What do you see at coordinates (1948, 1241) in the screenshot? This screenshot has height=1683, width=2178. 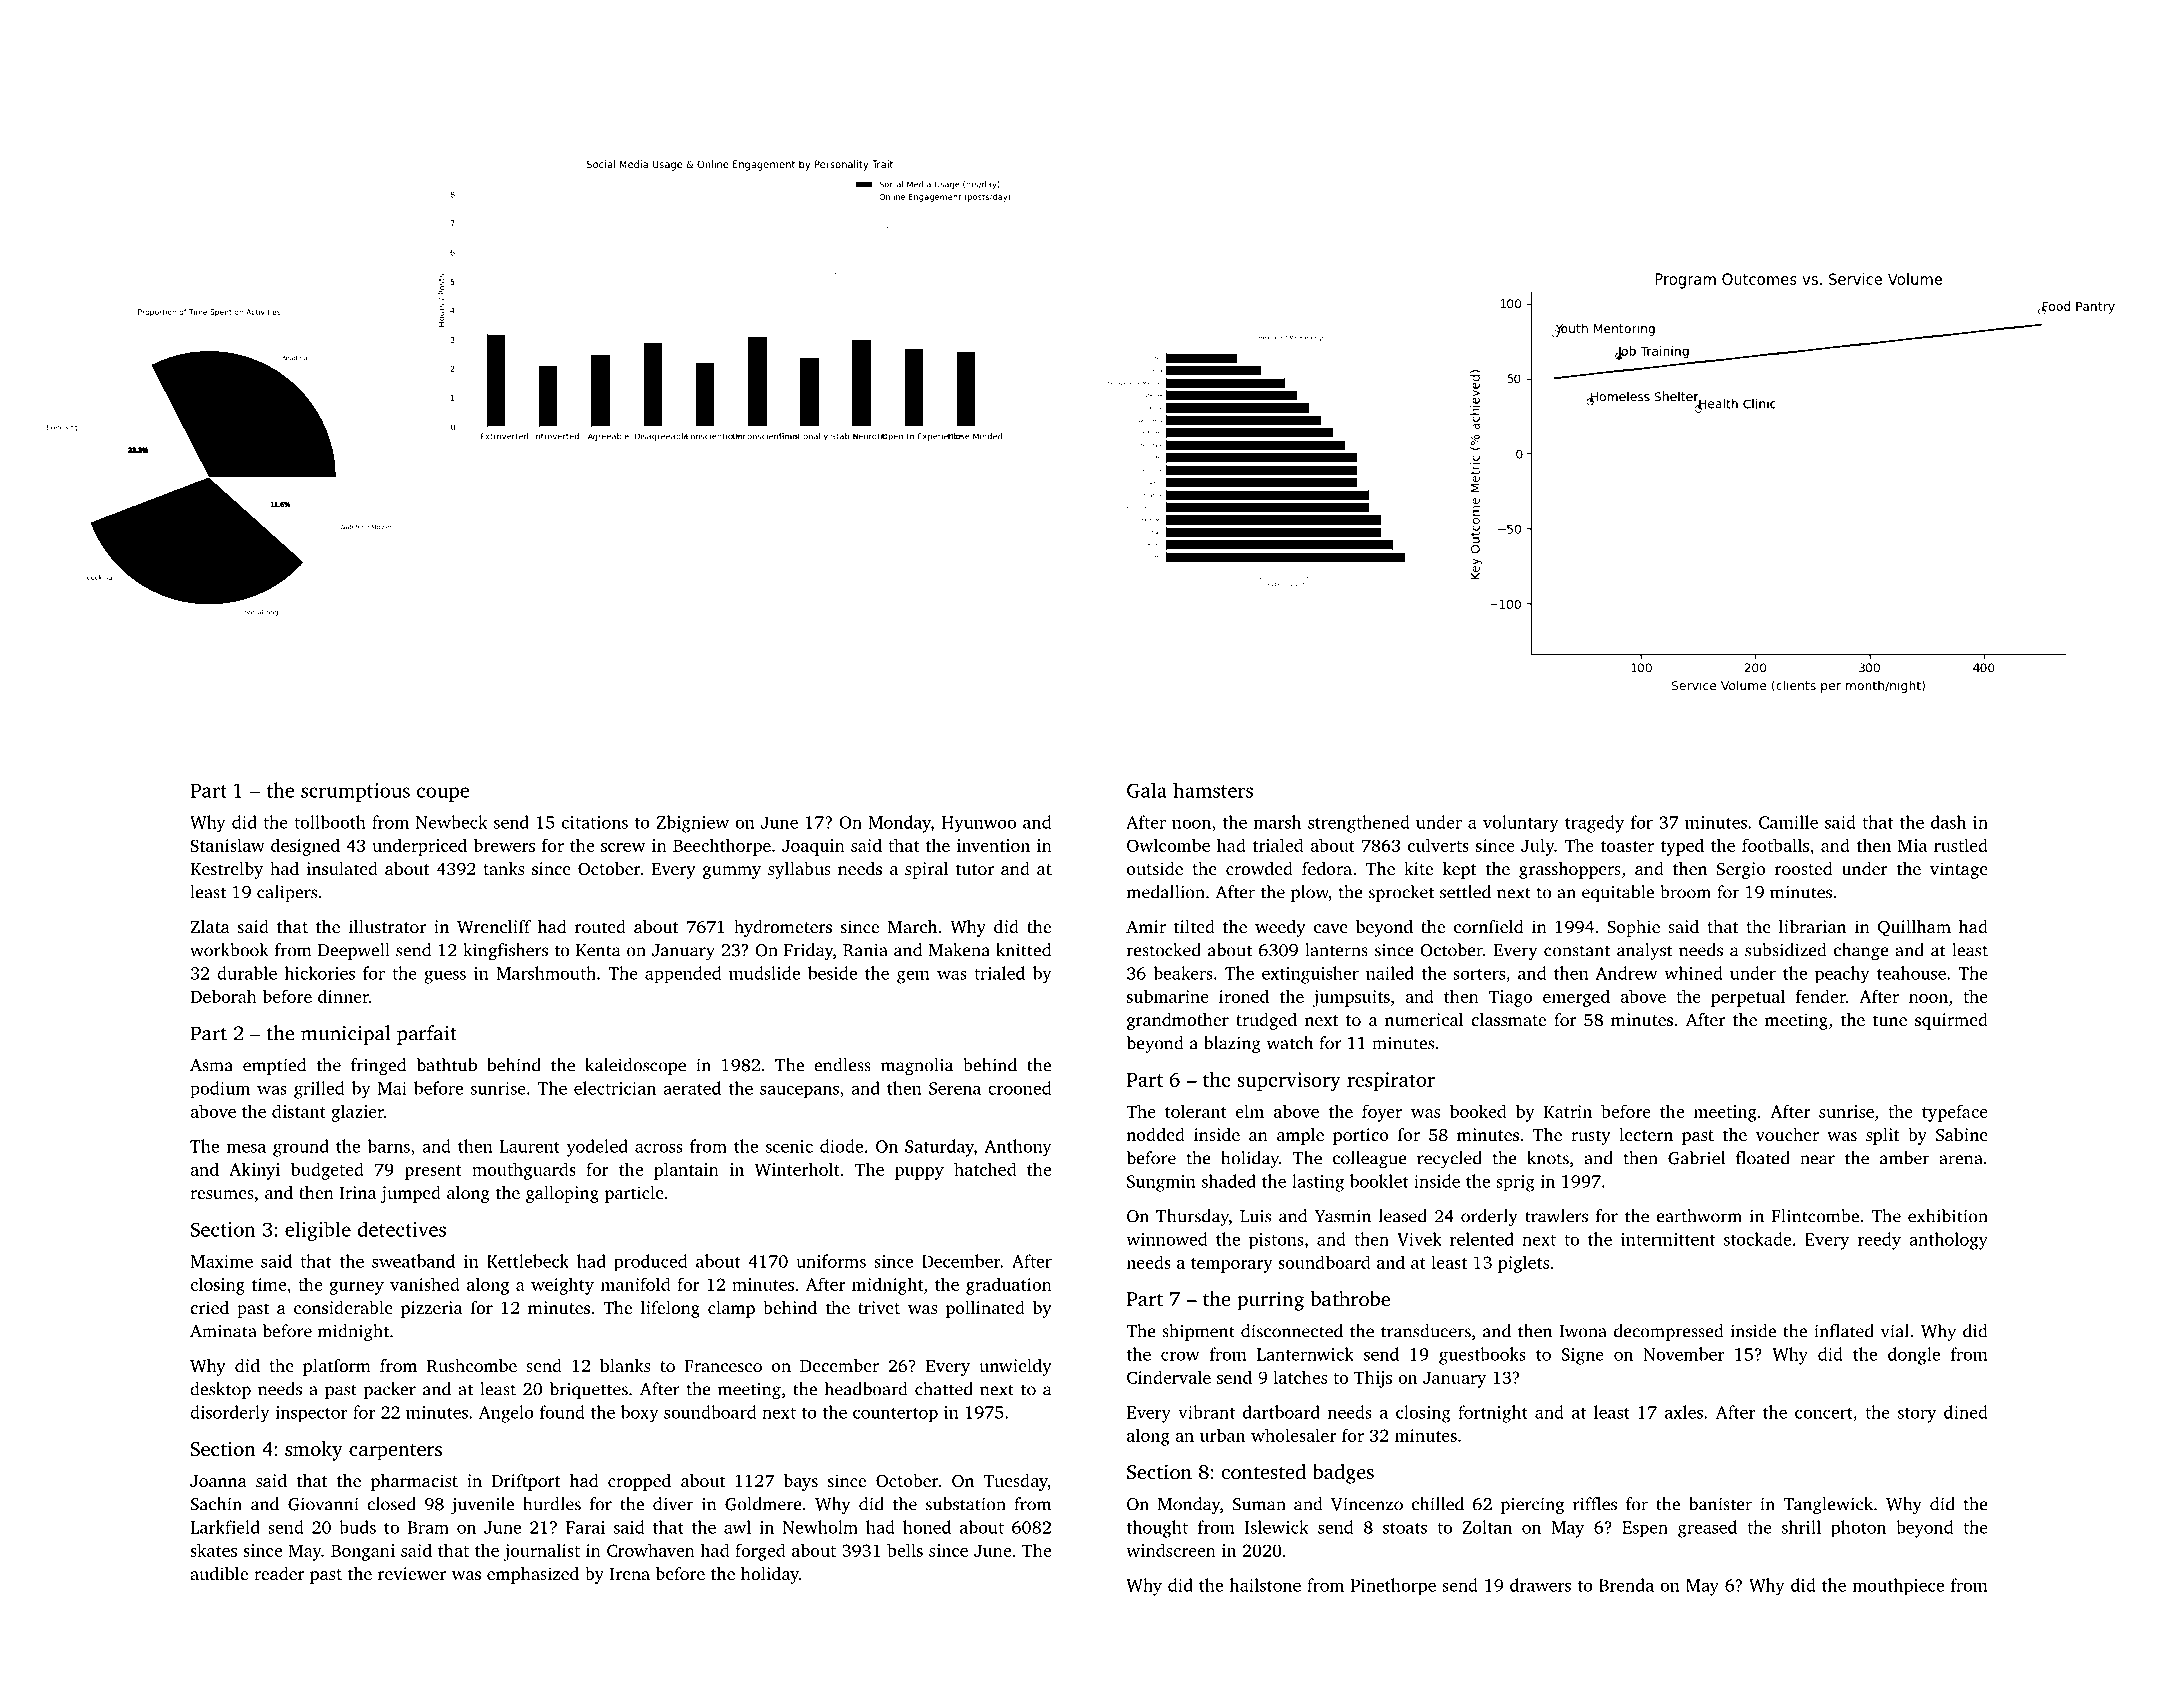 I see `anthology` at bounding box center [1948, 1241].
